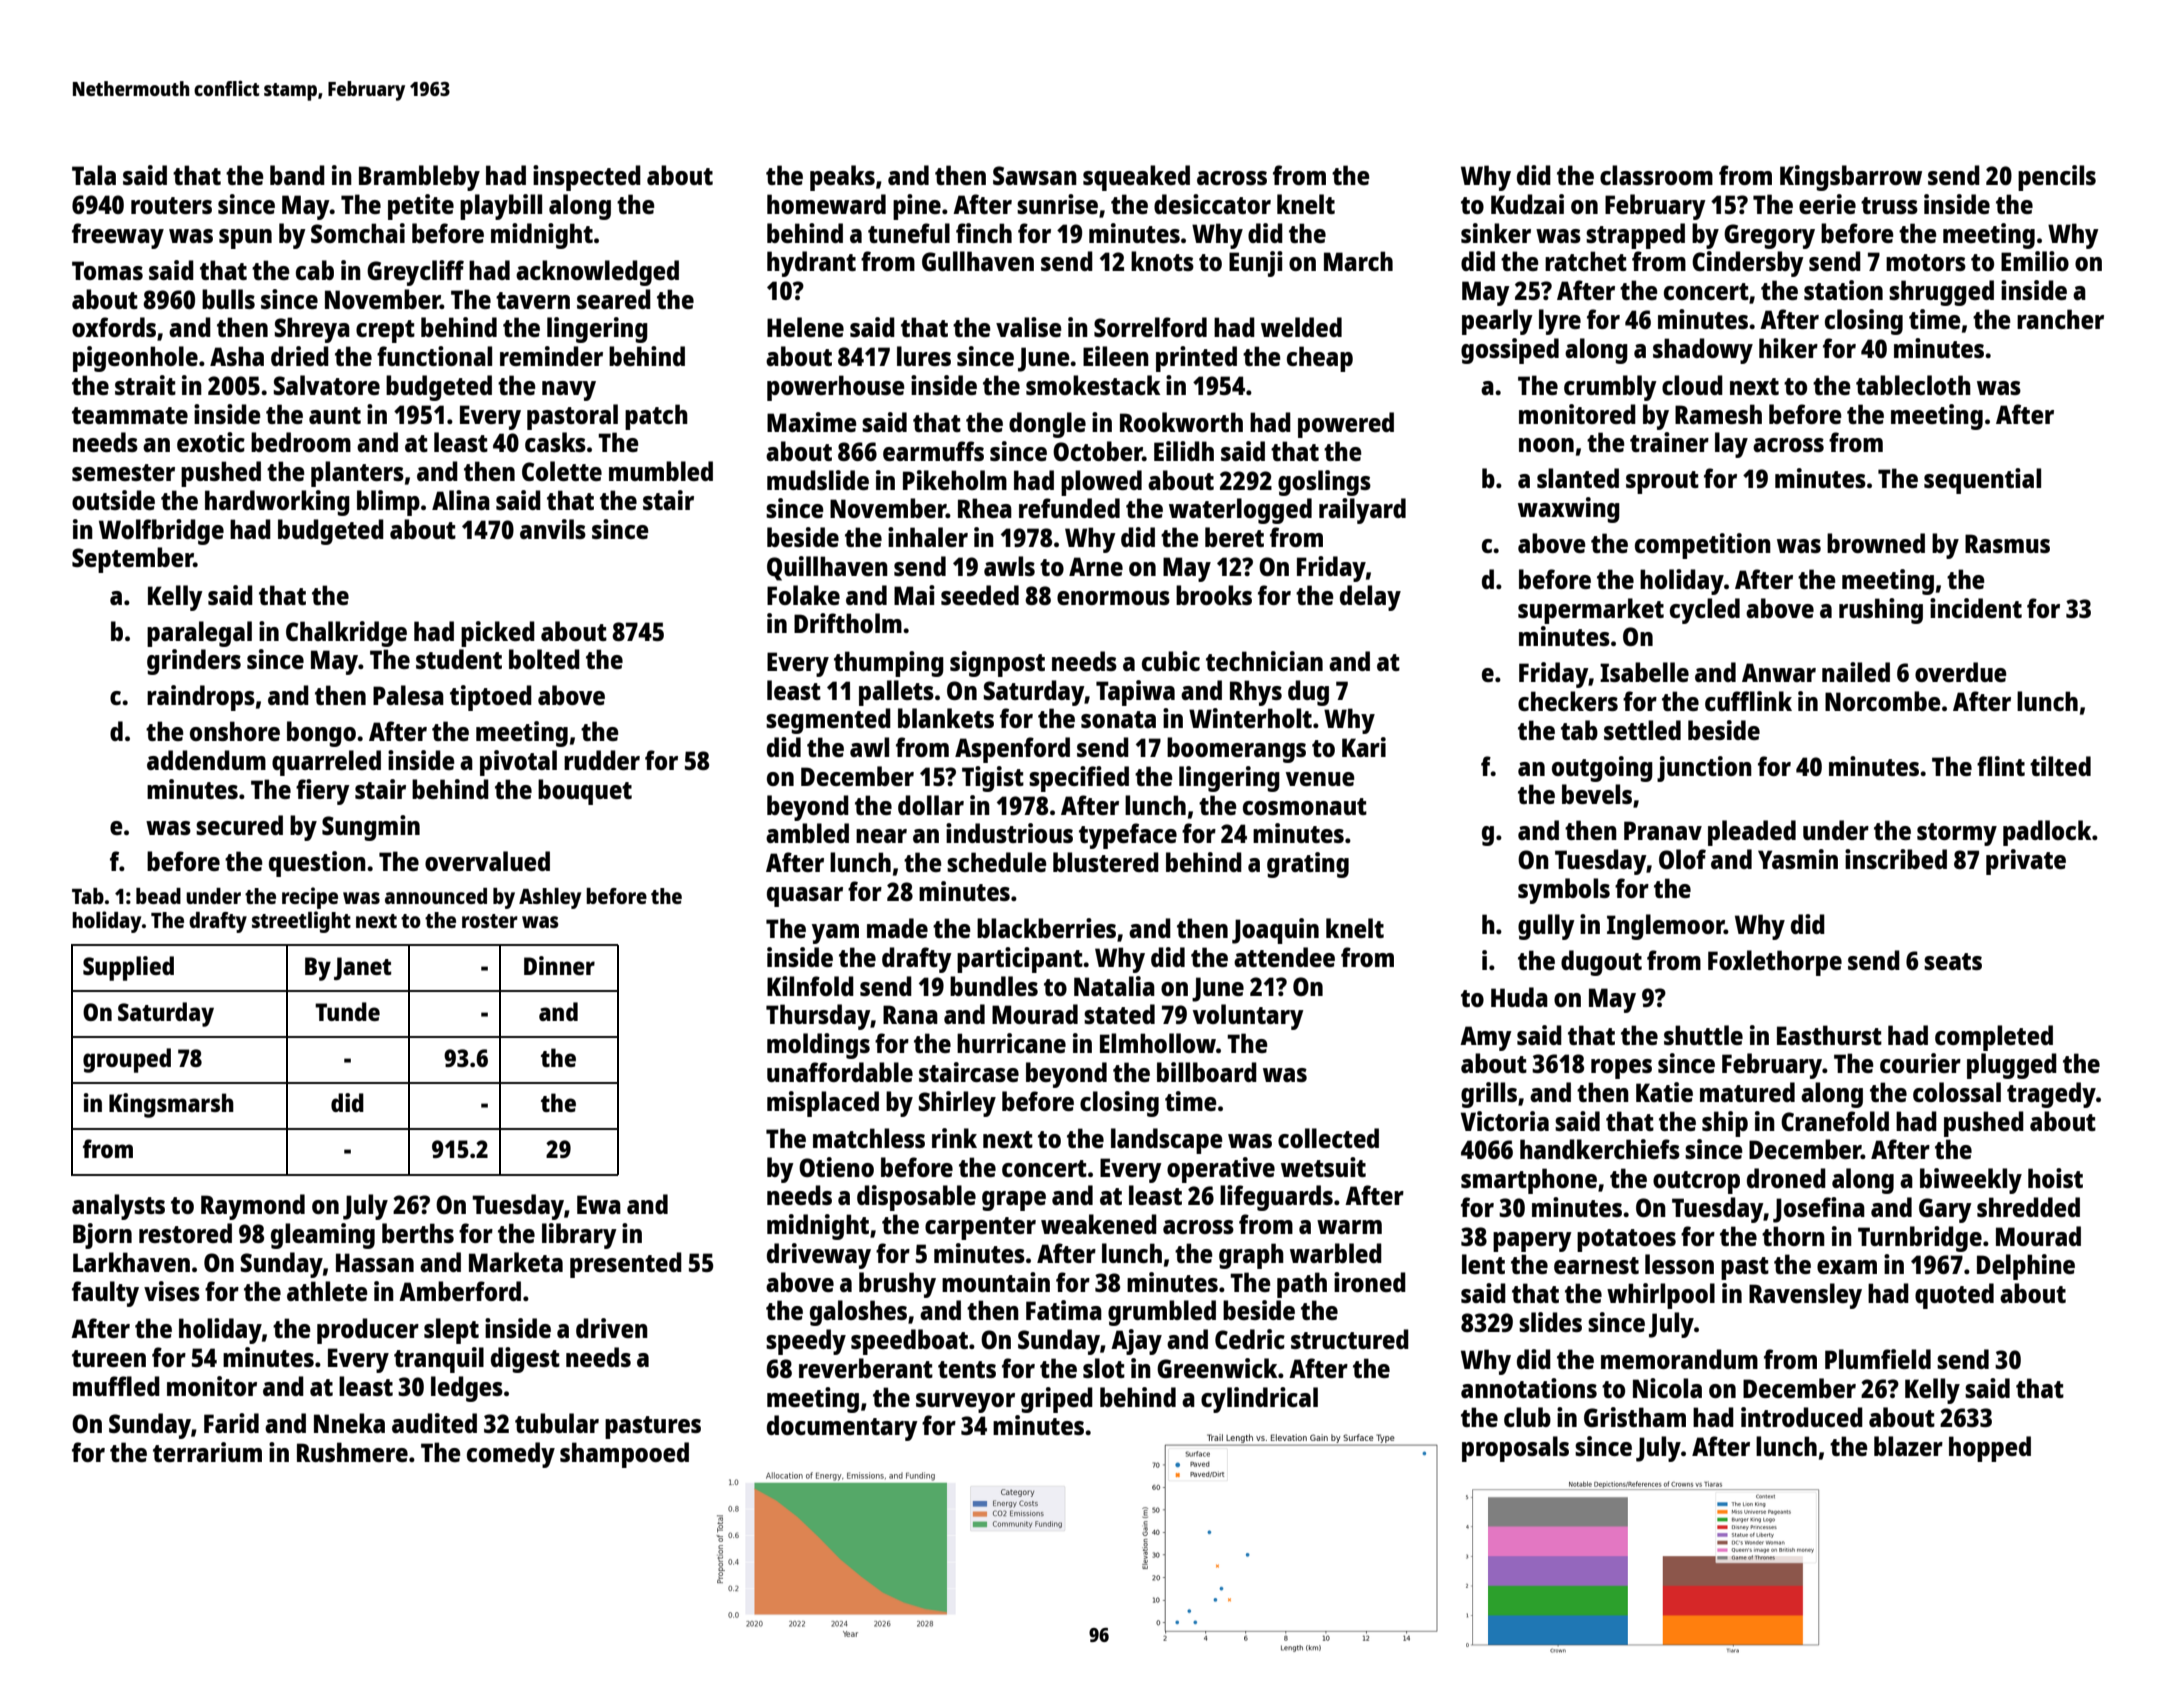  Describe the element at coordinates (135, 359) in the screenshot. I see `pigeonhole` at that location.
